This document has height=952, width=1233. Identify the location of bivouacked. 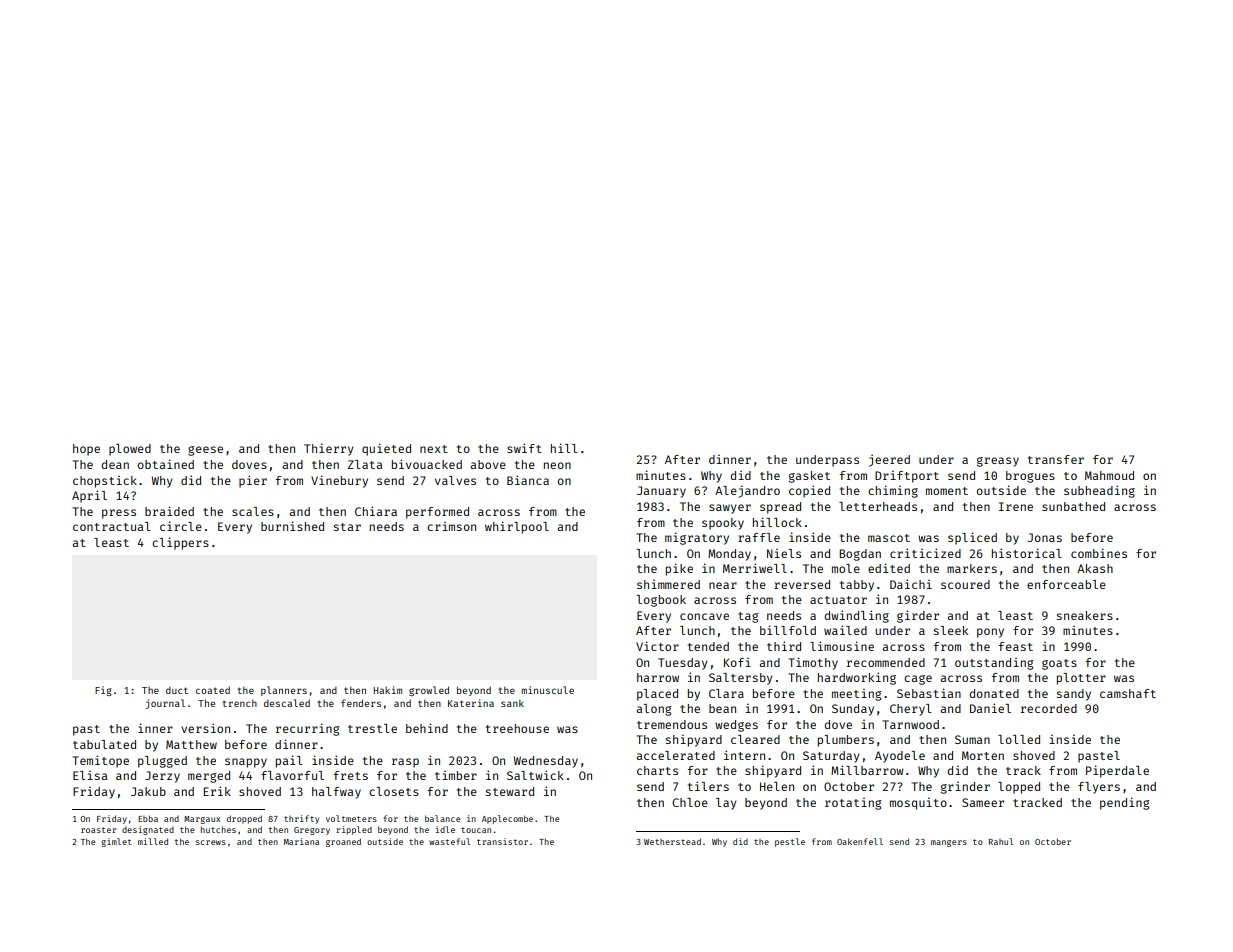
(427, 464).
